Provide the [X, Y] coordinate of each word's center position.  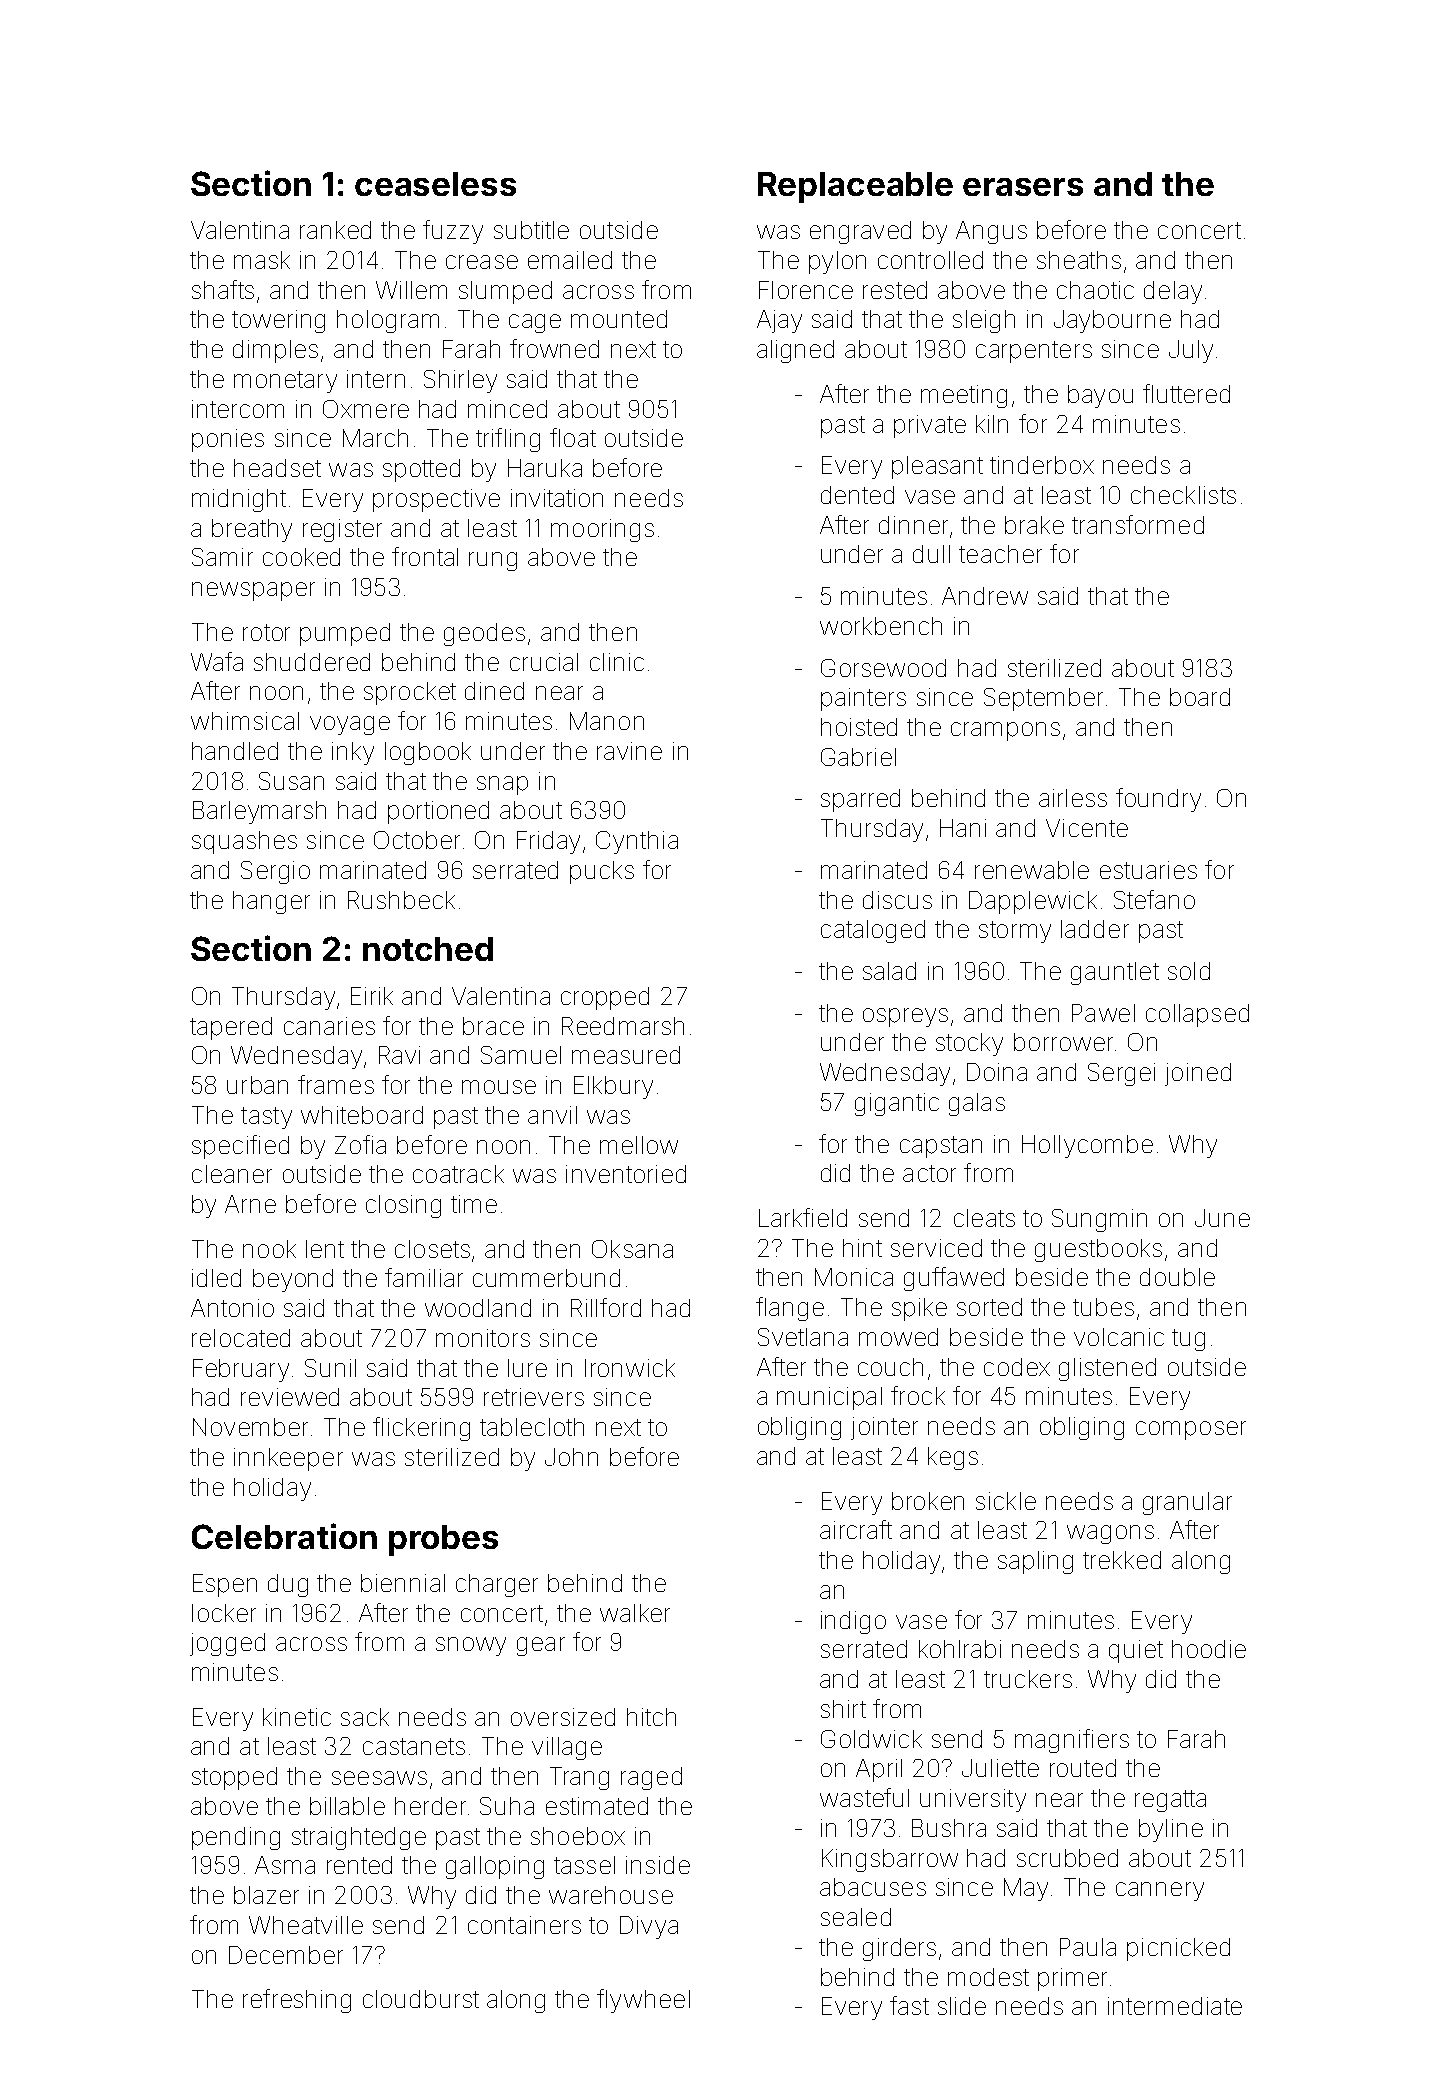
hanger [271, 902]
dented [857, 495]
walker [635, 1613]
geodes [484, 634]
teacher [1000, 554]
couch [890, 1367]
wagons [1110, 1534]
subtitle [531, 230]
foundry [1158, 800]
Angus [991, 232]
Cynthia [637, 842]
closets [432, 1249]
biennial [403, 1583]
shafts [223, 289]
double [1177, 1277]
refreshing [297, 2001]
